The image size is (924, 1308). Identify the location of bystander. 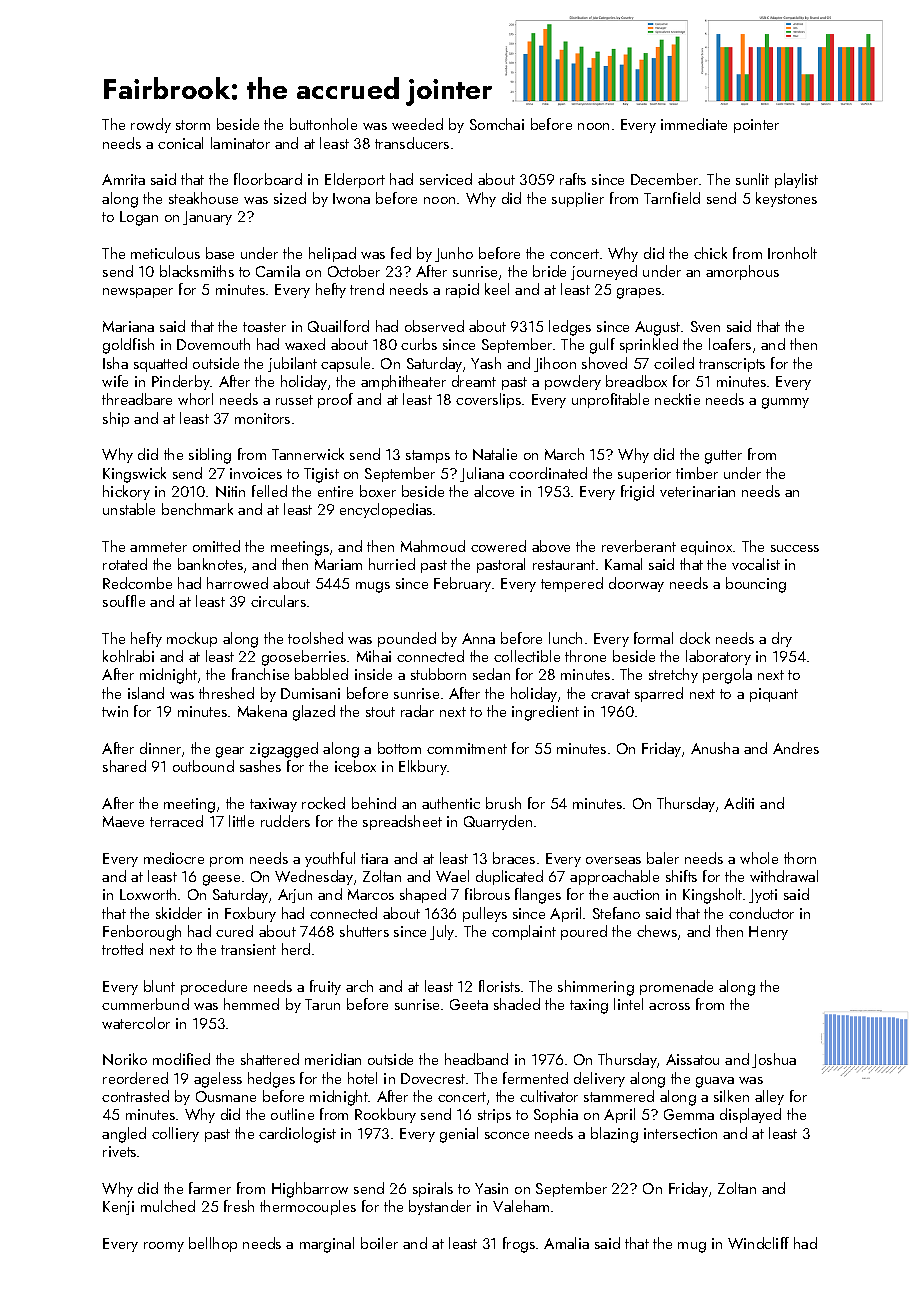
(440, 1207).
